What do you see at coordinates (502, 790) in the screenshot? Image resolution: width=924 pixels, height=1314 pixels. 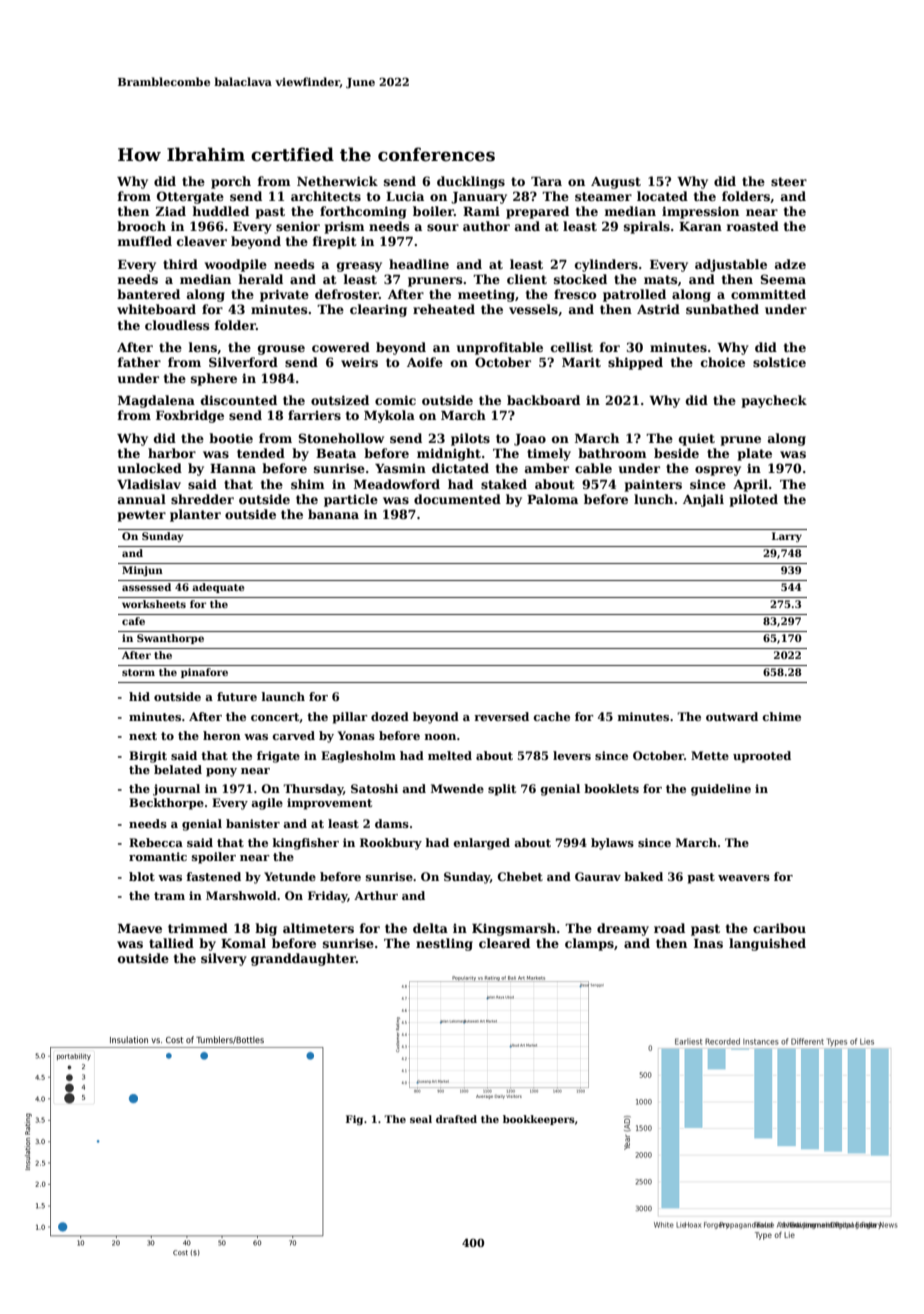 I see `split` at bounding box center [502, 790].
